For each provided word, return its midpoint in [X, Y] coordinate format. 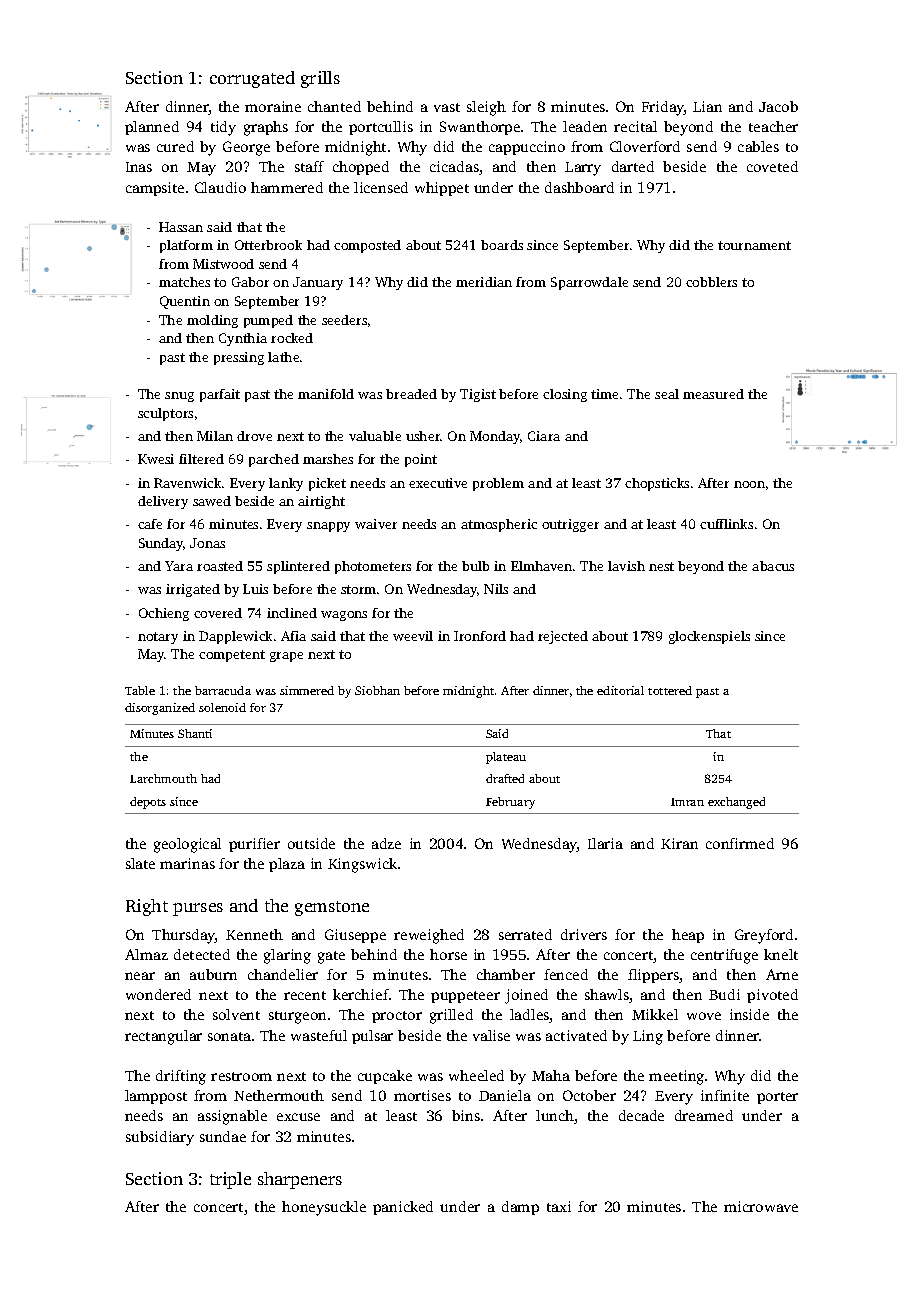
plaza [287, 865]
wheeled [476, 1075]
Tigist [478, 395]
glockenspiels [709, 637]
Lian [707, 106]
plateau [506, 758]
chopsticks [657, 484]
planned [152, 128]
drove [254, 436]
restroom [241, 1076]
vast [447, 107]
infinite [725, 1095]
